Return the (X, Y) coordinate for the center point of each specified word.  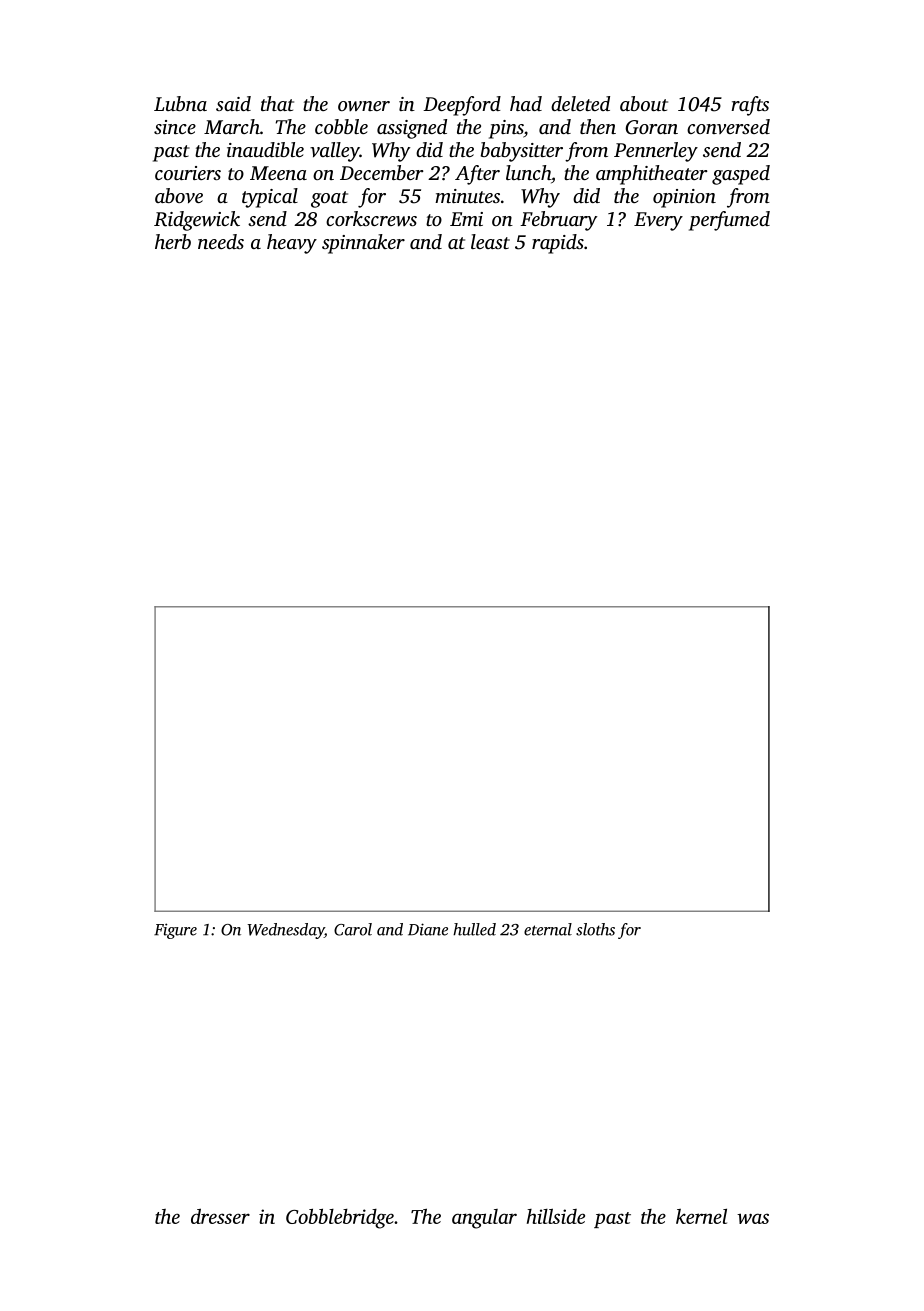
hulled (474, 929)
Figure (175, 931)
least (490, 241)
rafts (750, 106)
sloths (595, 929)
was (753, 1218)
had (526, 103)
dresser (220, 1216)
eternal (548, 929)
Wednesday (285, 931)
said (233, 103)
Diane (428, 929)
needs (221, 241)
